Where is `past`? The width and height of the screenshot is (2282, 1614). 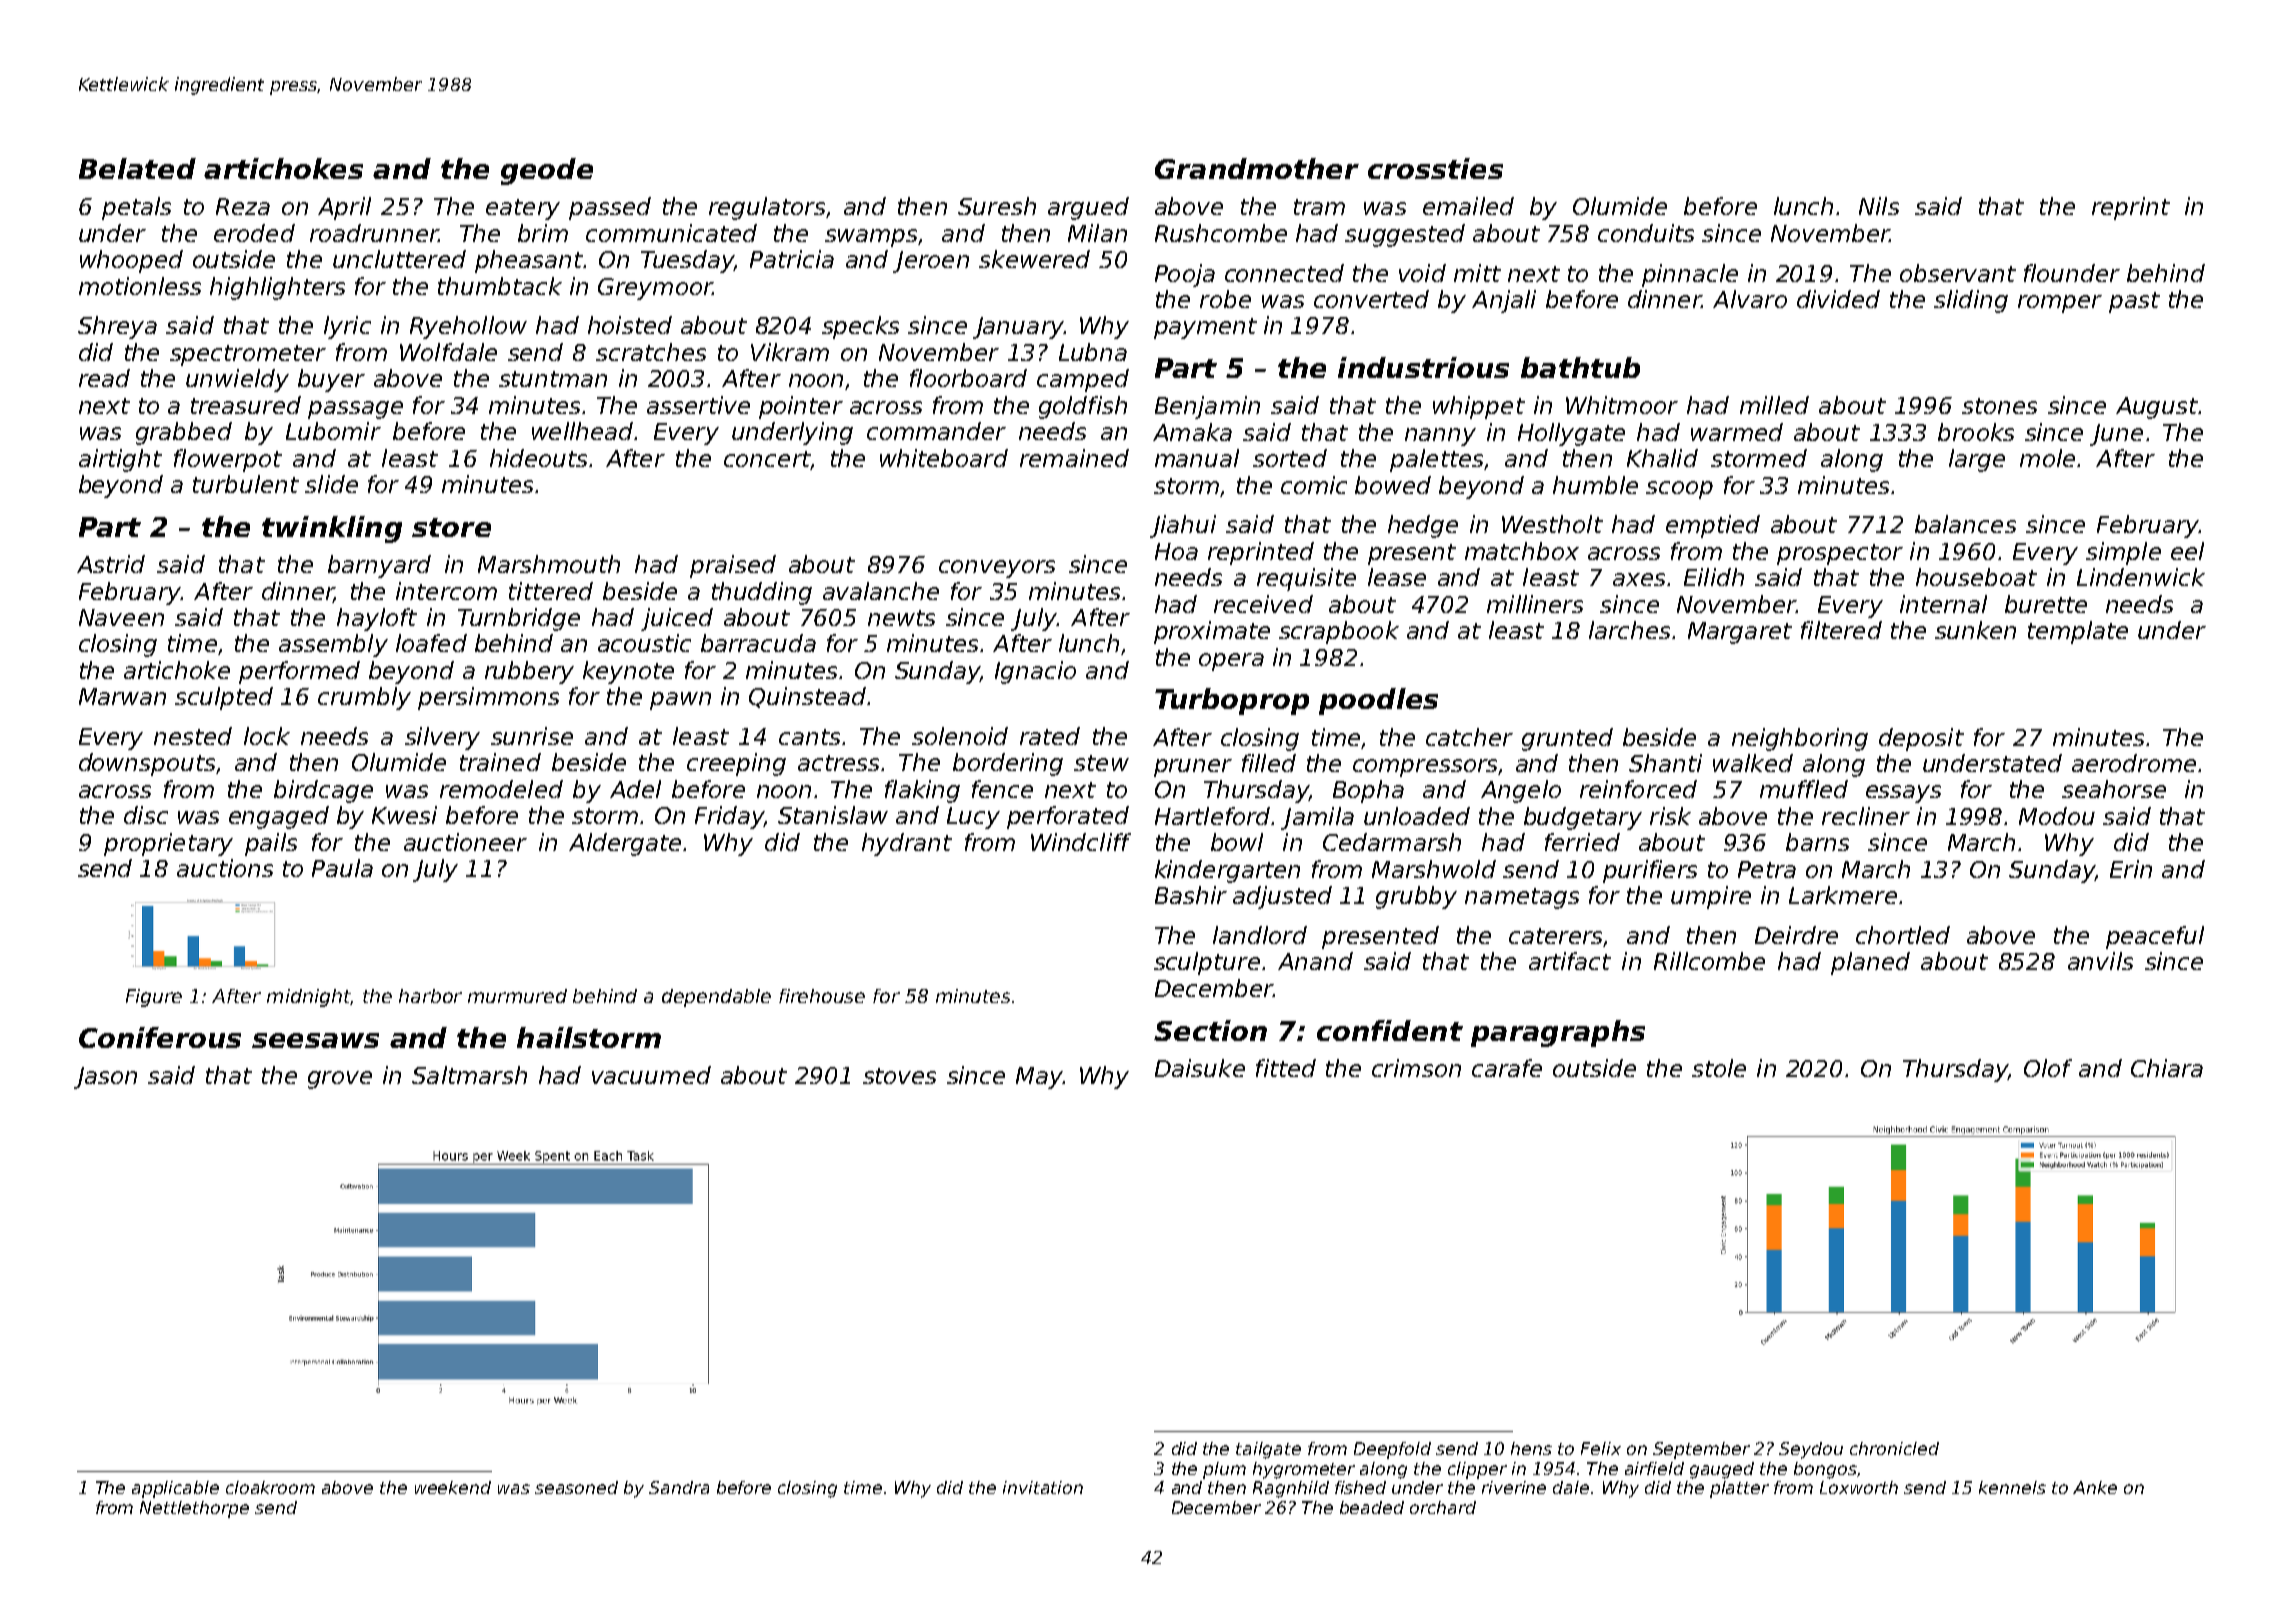 past is located at coordinates (2134, 302).
